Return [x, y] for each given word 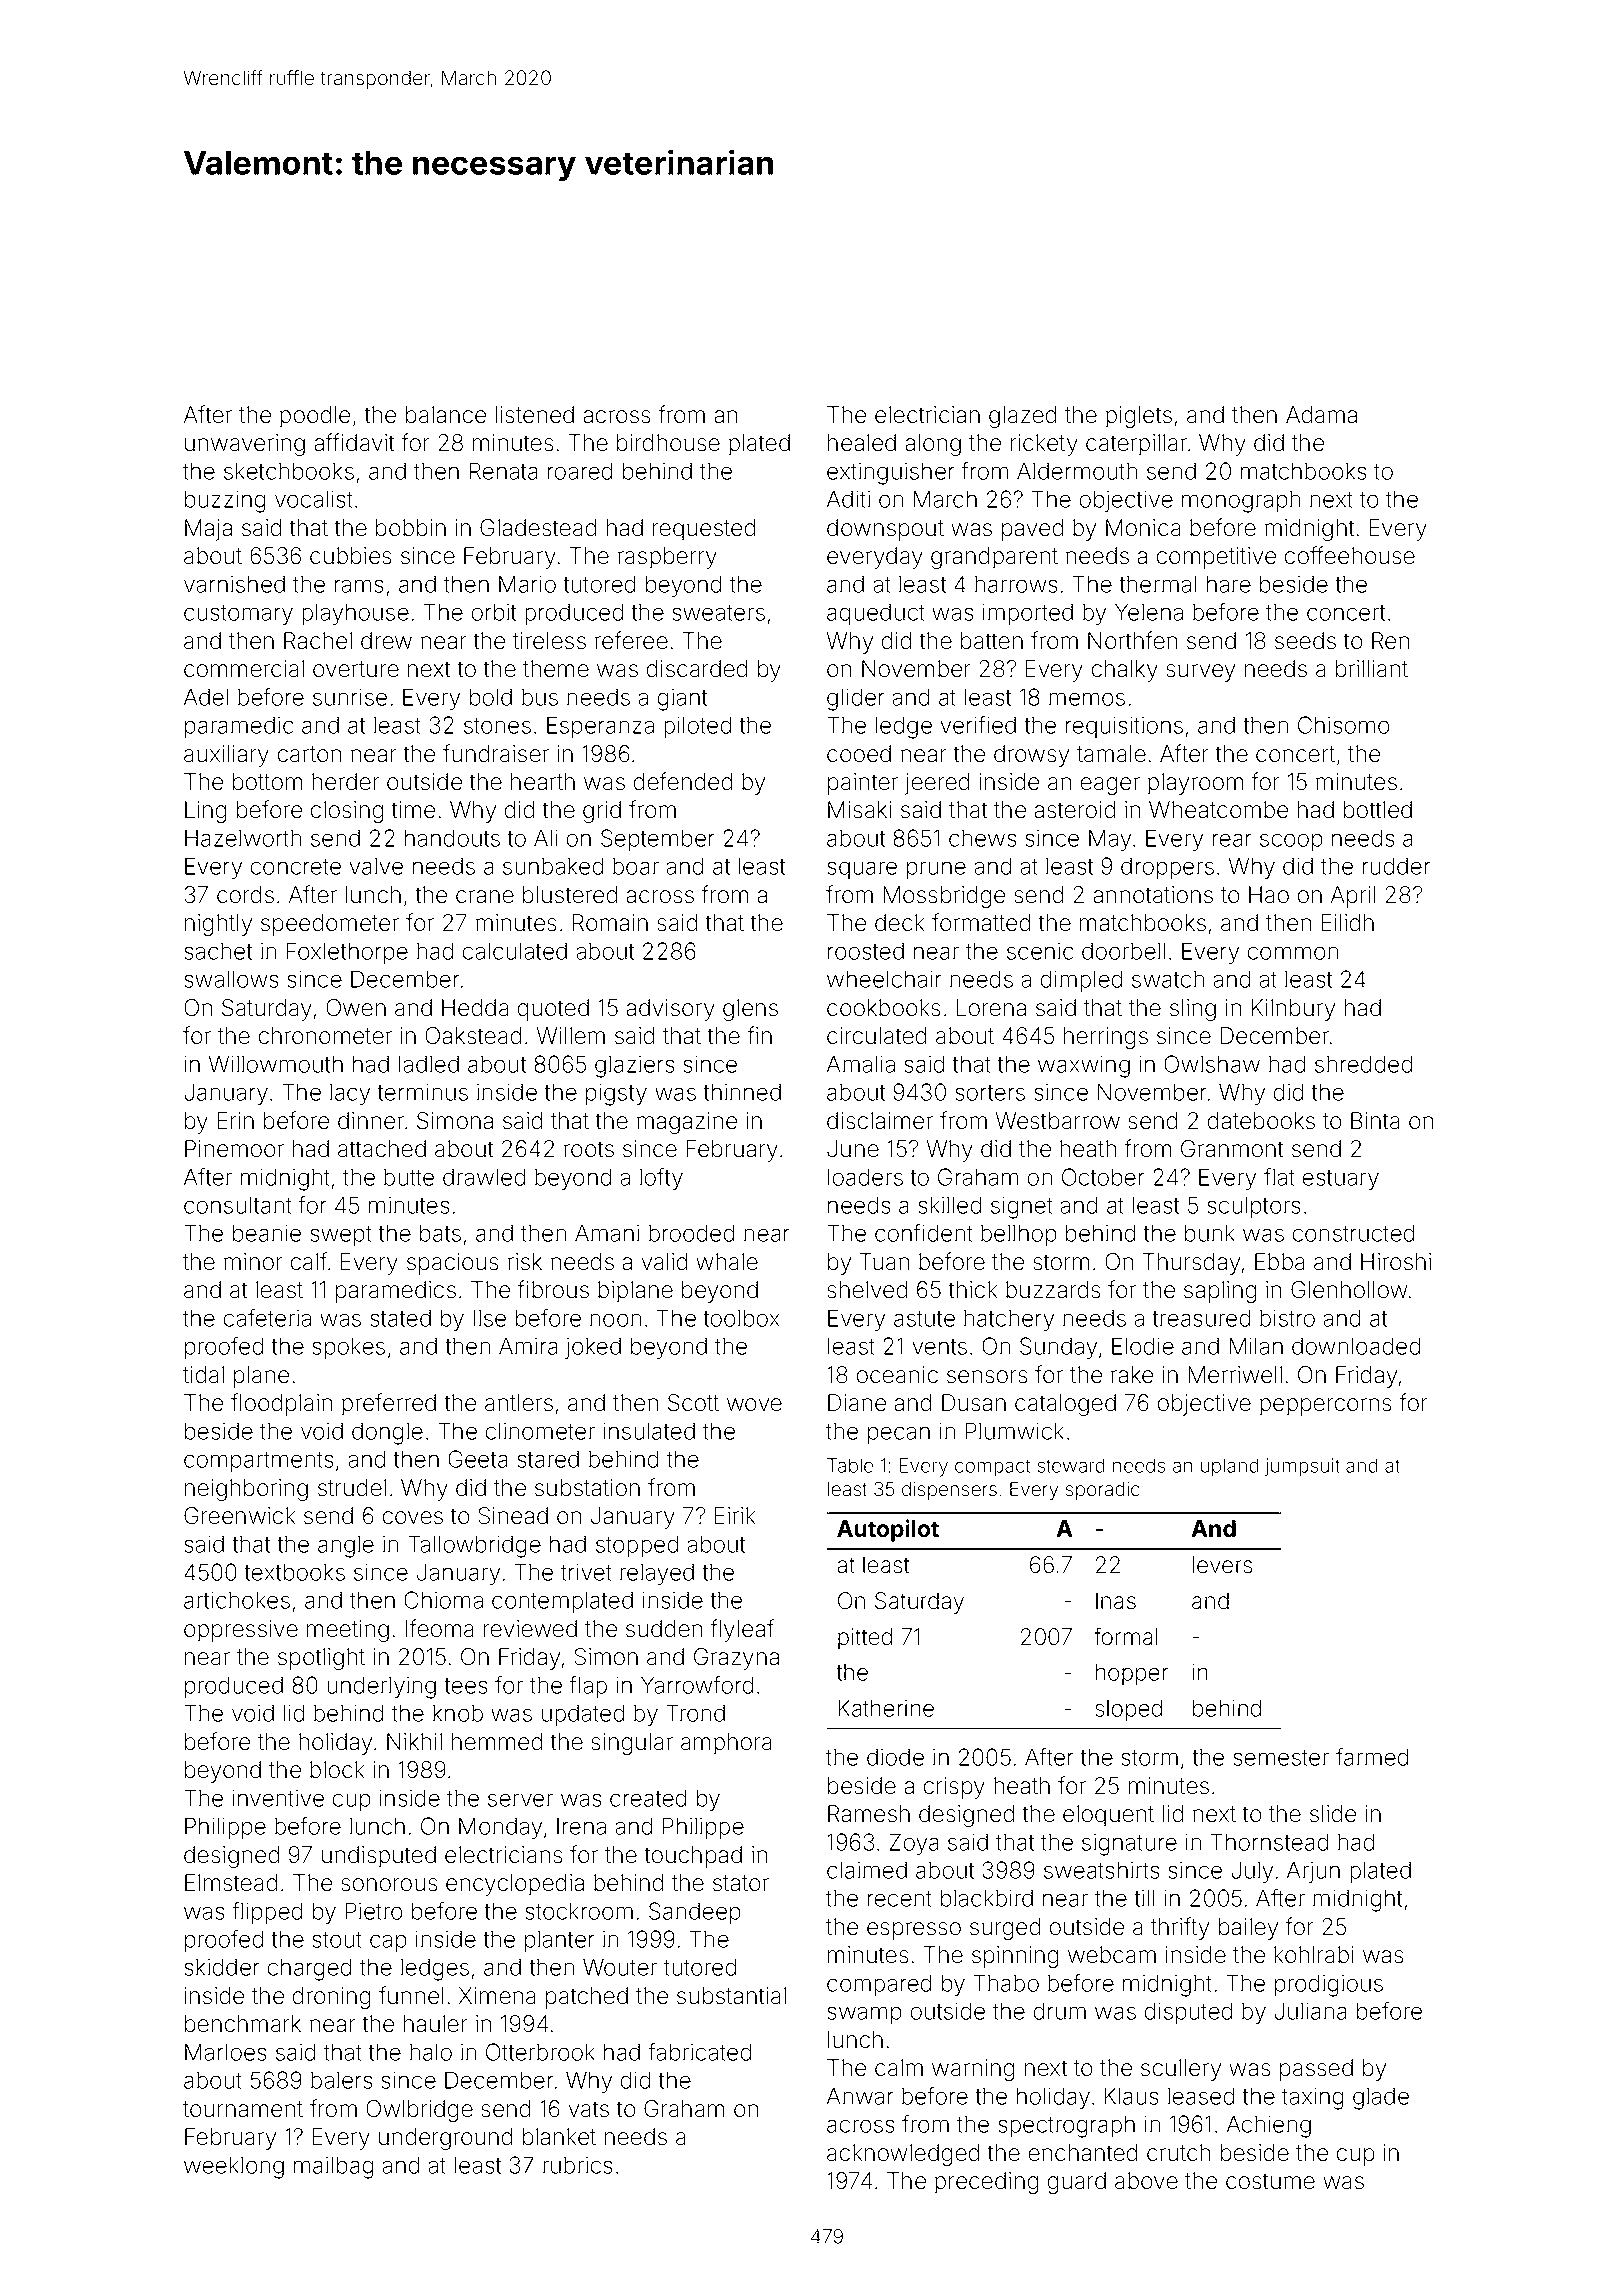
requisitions [1124, 727]
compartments [259, 1462]
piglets [1139, 417]
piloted [697, 727]
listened [535, 415]
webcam [1112, 1955]
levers [1222, 1565]
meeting [348, 1631]
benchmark [243, 2024]
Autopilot [888, 1530]
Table [850, 1465]
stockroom [579, 1911]
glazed [1022, 417]
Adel [206, 697]
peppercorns [1326, 1407]
